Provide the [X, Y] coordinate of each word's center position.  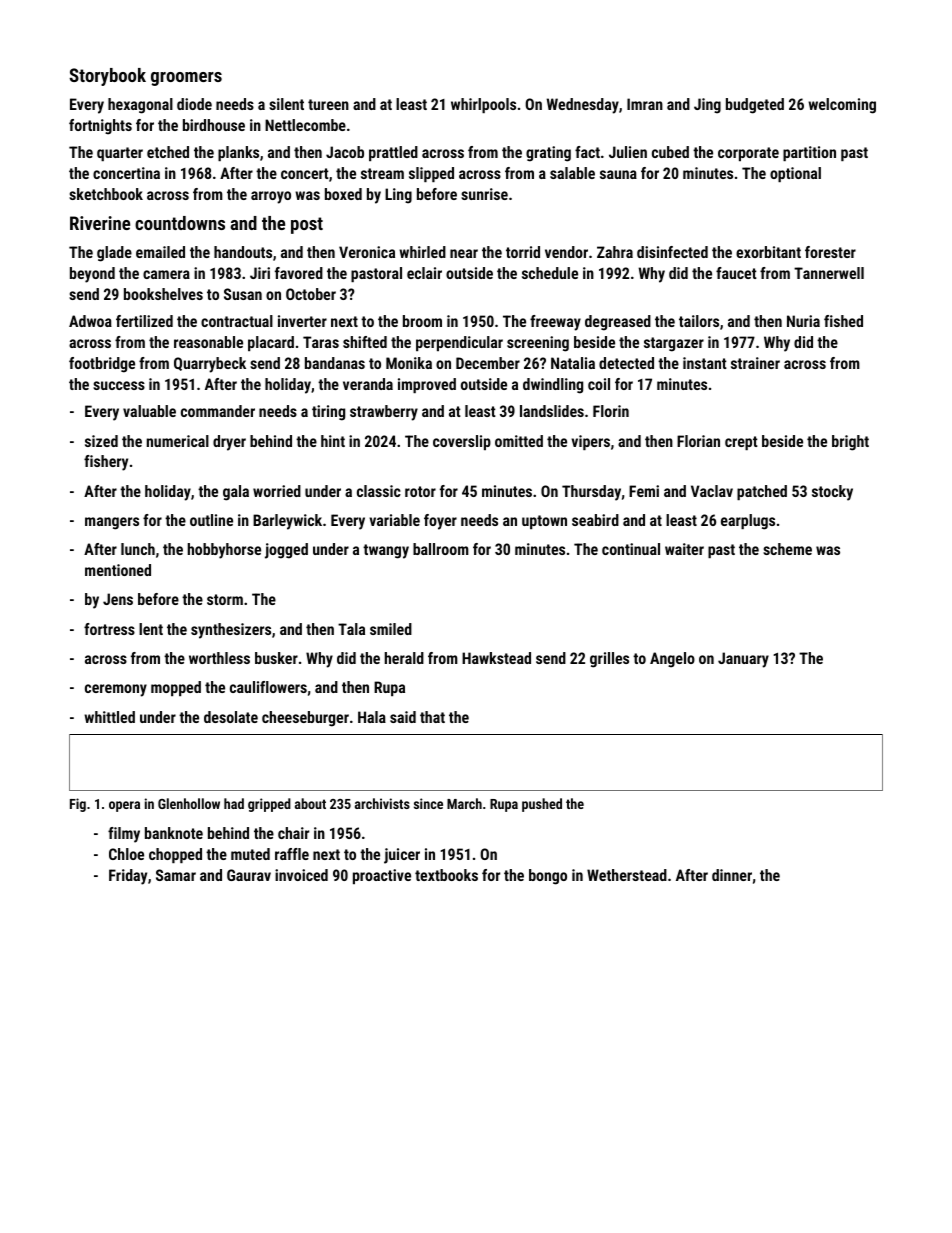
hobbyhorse [224, 551]
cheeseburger [305, 719]
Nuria [803, 321]
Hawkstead [496, 658]
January [743, 660]
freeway [555, 323]
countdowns [180, 223]
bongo [548, 877]
